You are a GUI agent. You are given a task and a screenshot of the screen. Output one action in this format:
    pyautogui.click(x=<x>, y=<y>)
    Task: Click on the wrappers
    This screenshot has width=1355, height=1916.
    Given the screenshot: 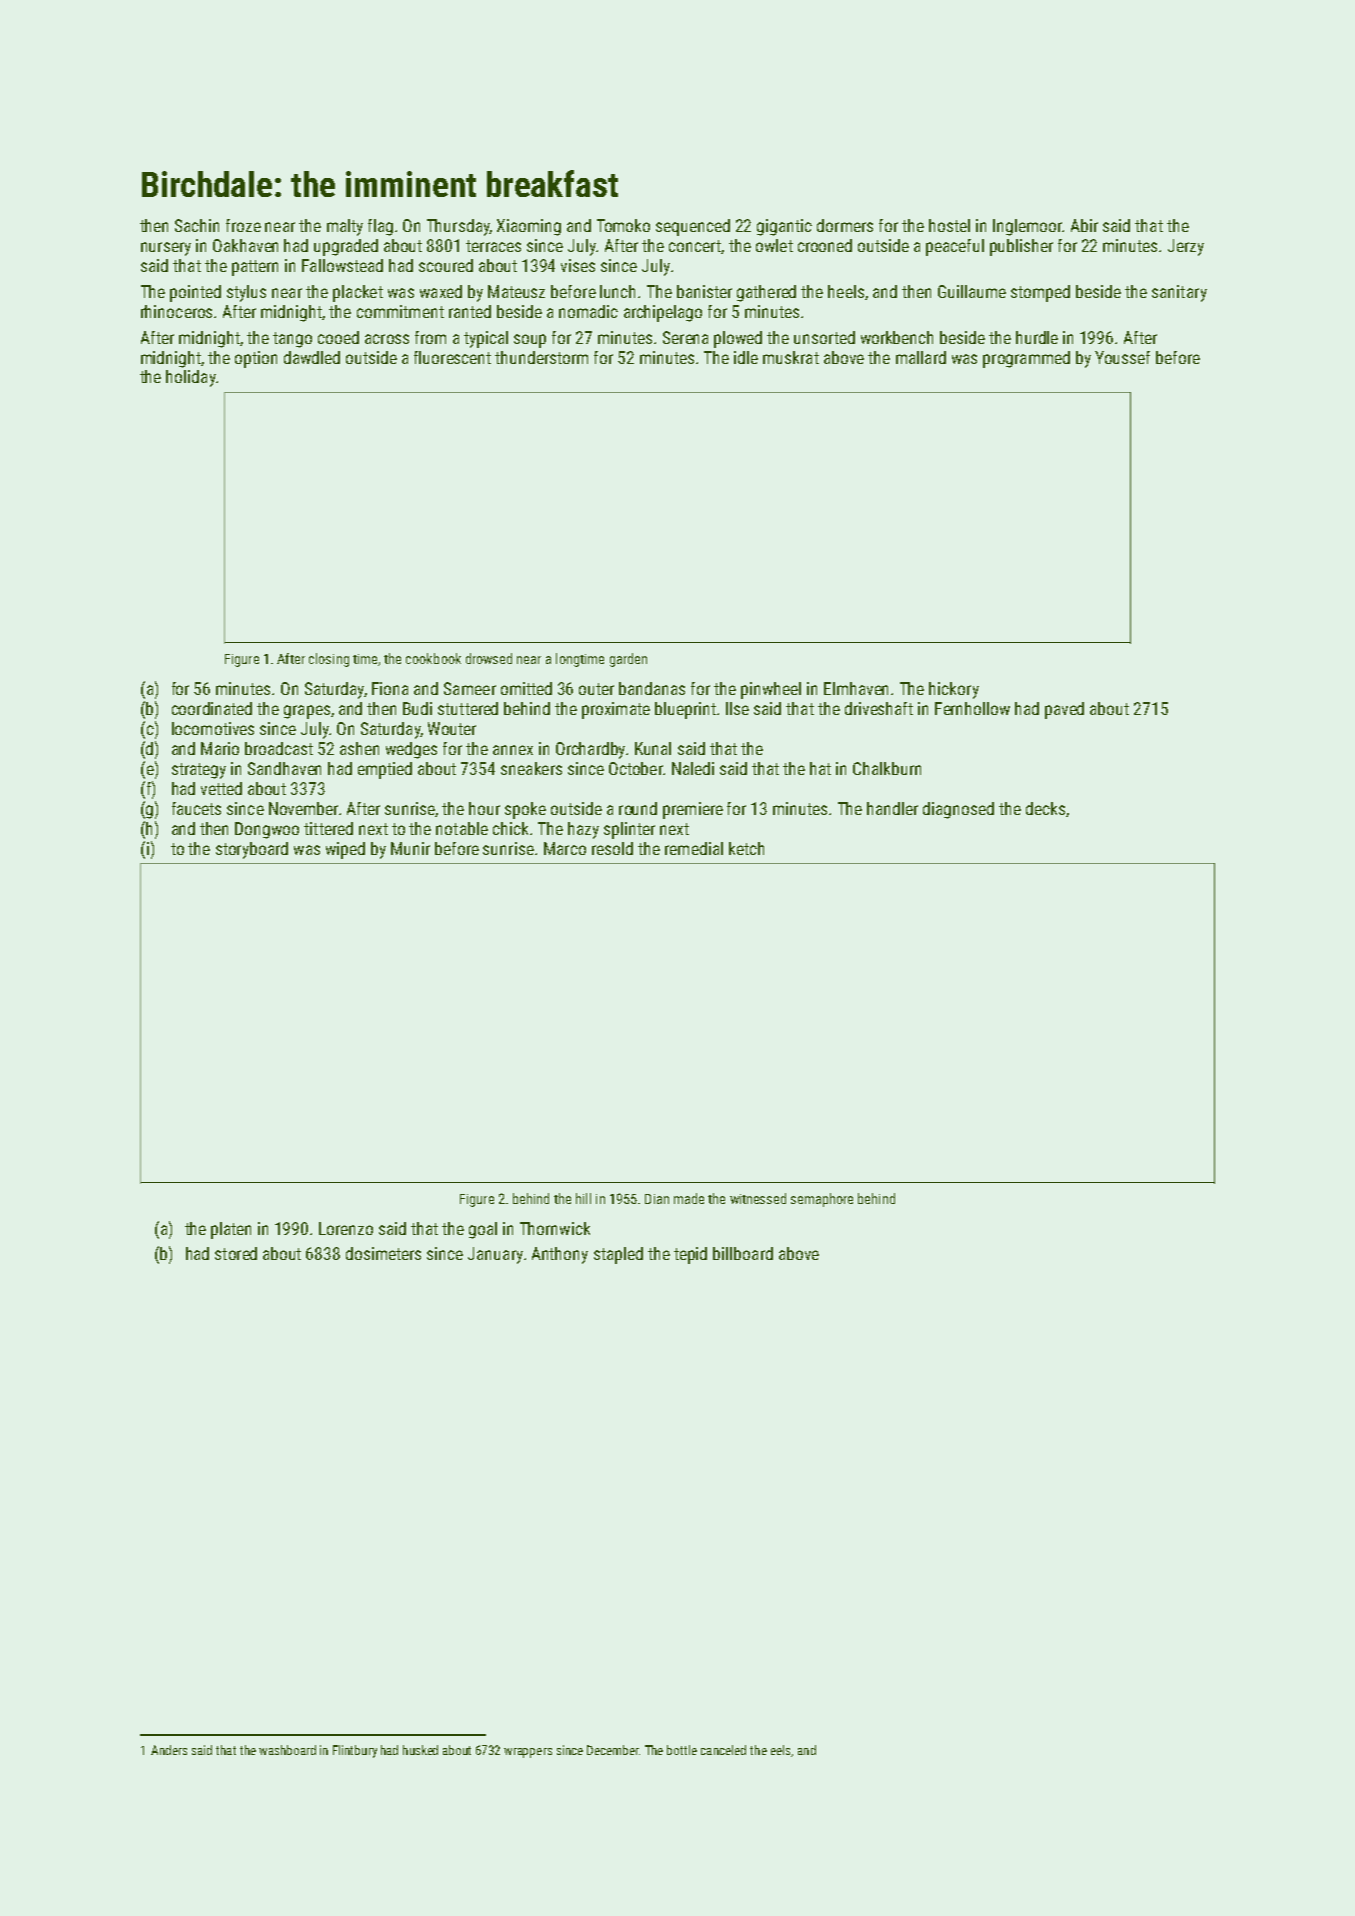 What is the action you would take?
    pyautogui.click(x=528, y=1753)
